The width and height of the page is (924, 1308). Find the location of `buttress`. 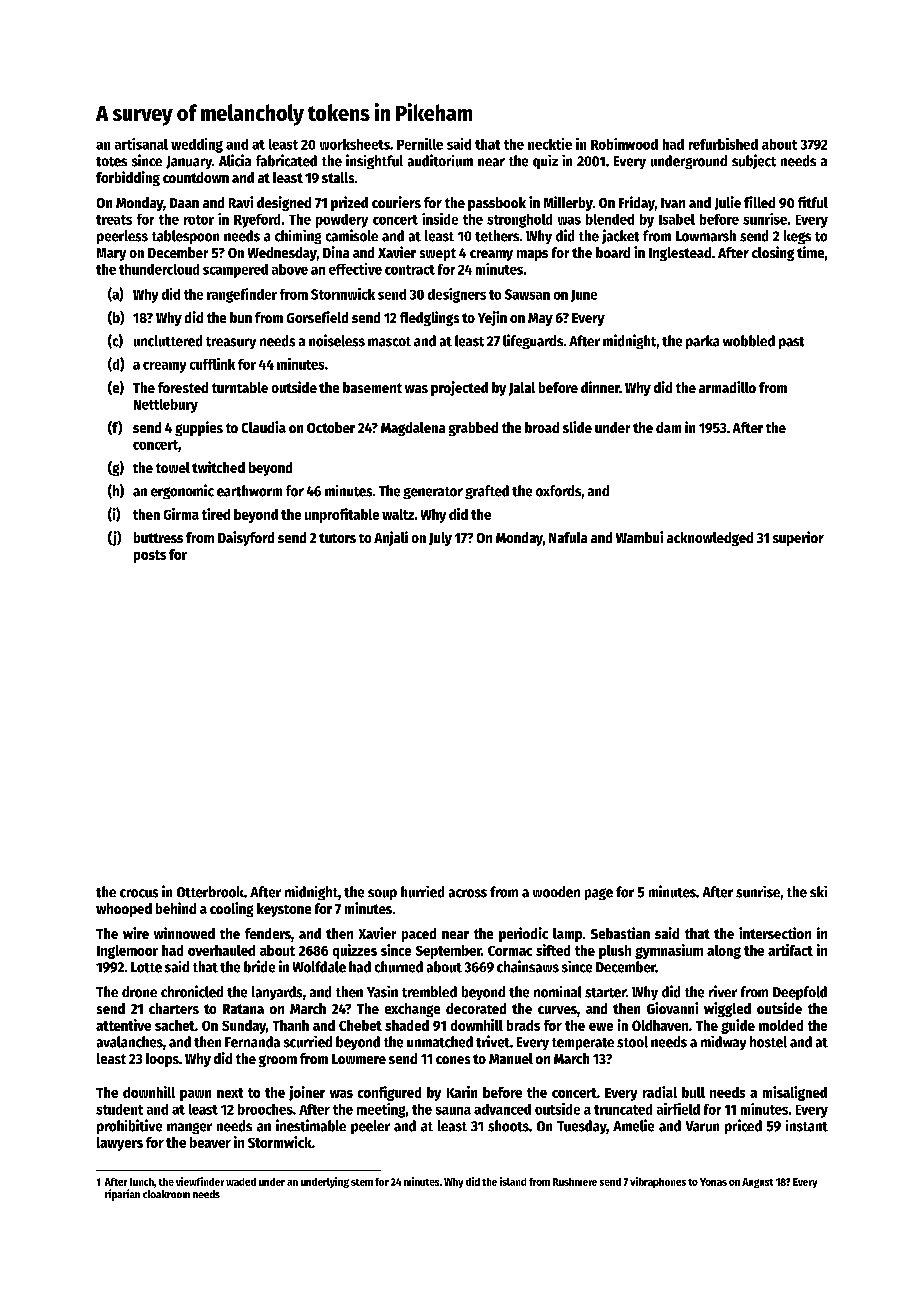

buttress is located at coordinates (158, 537).
